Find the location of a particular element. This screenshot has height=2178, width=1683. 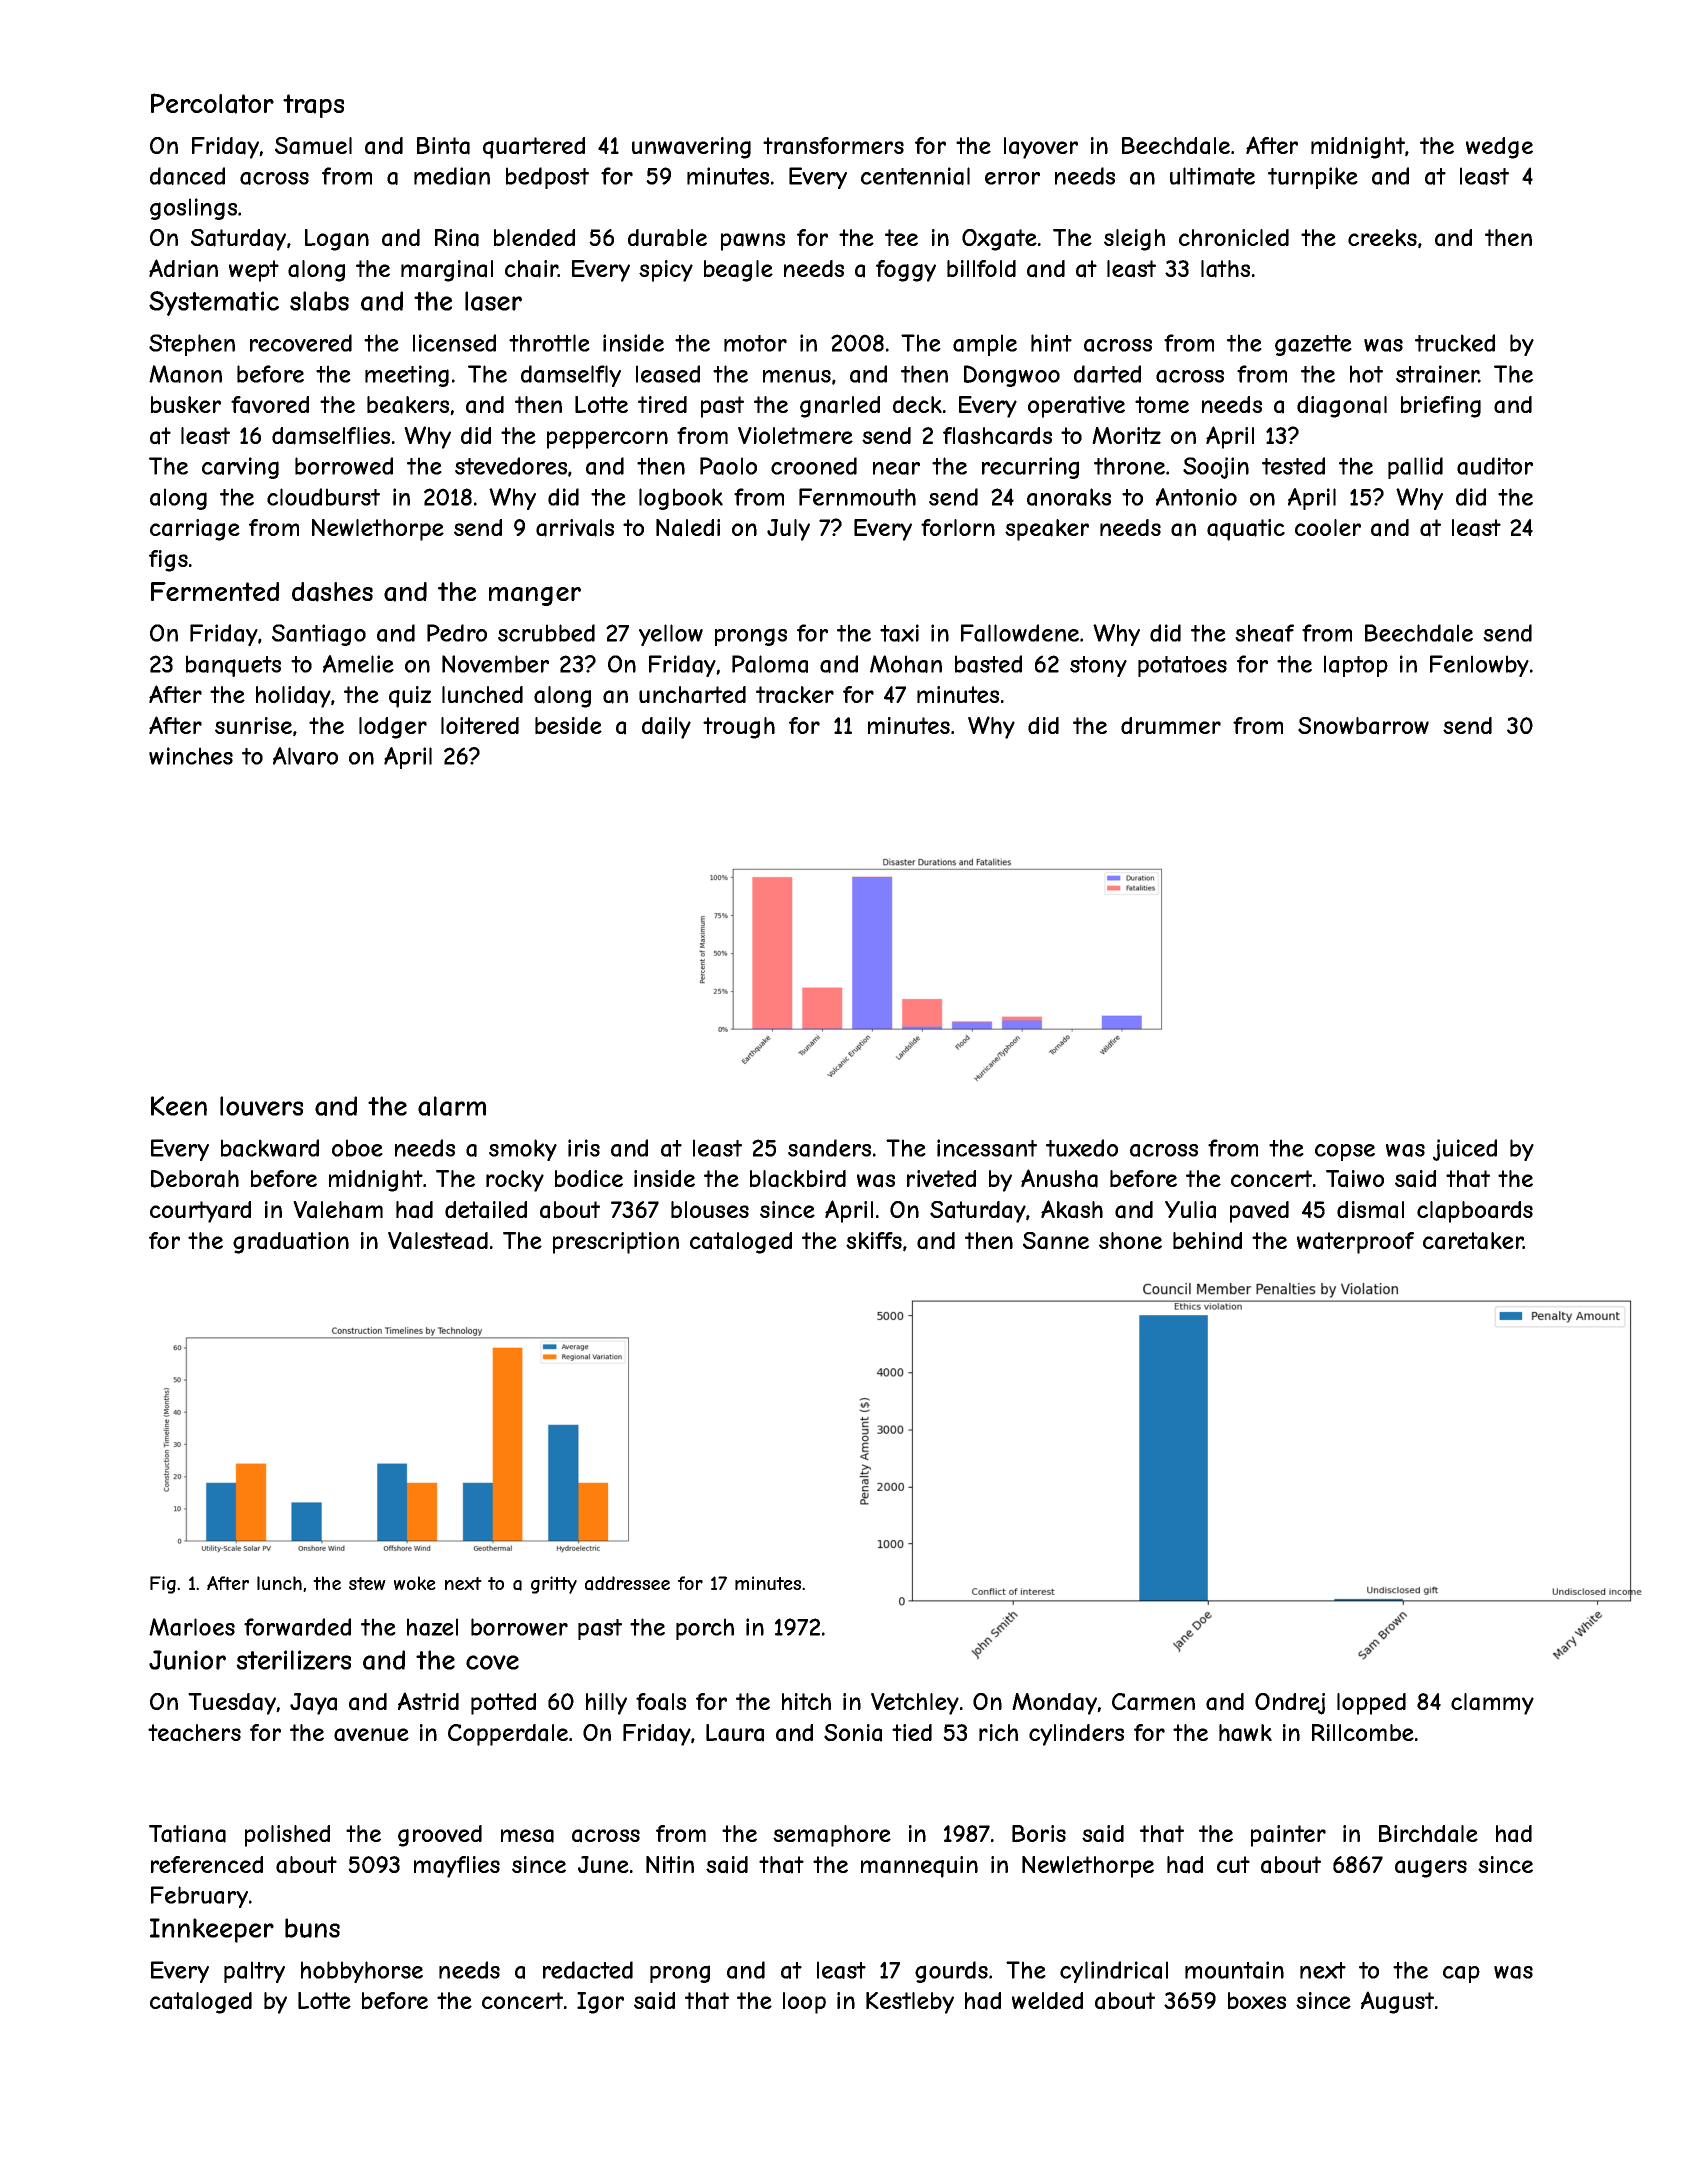

paltry is located at coordinates (254, 1972).
